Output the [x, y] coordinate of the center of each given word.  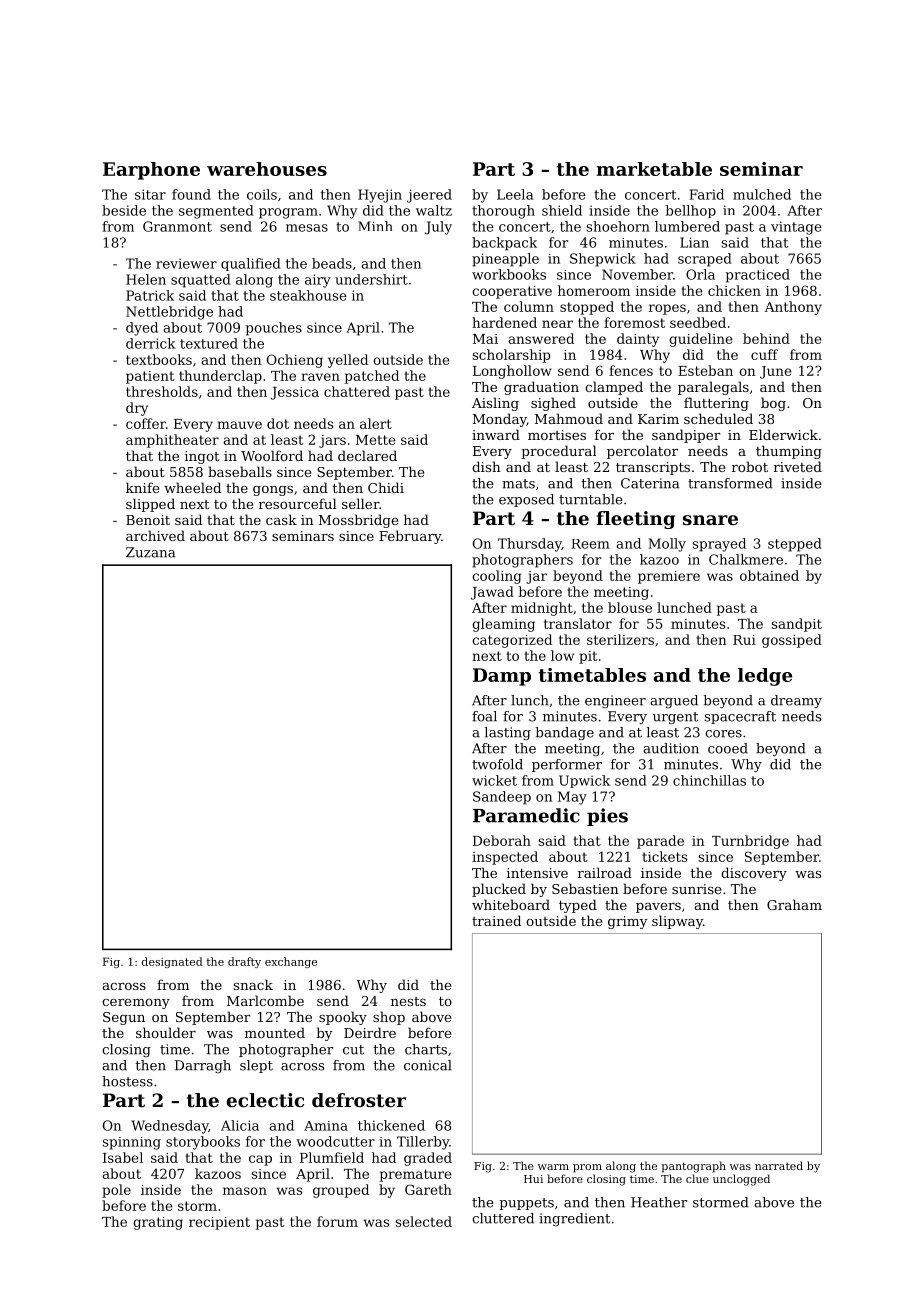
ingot [202, 457]
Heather [659, 1202]
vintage [796, 228]
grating [158, 1223]
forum [337, 1221]
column [529, 306]
